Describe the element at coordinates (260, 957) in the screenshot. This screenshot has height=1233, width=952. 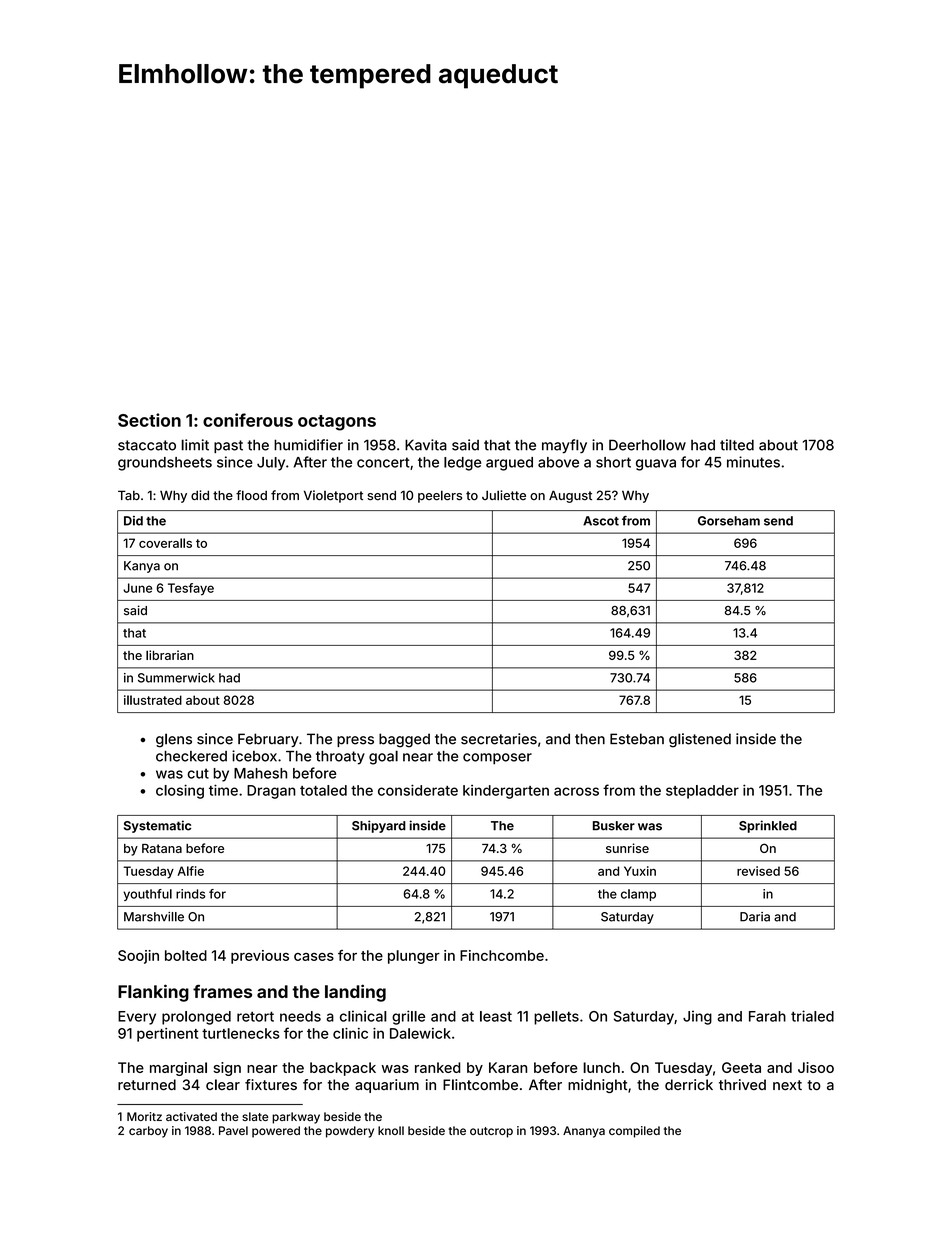
I see `previous` at that location.
